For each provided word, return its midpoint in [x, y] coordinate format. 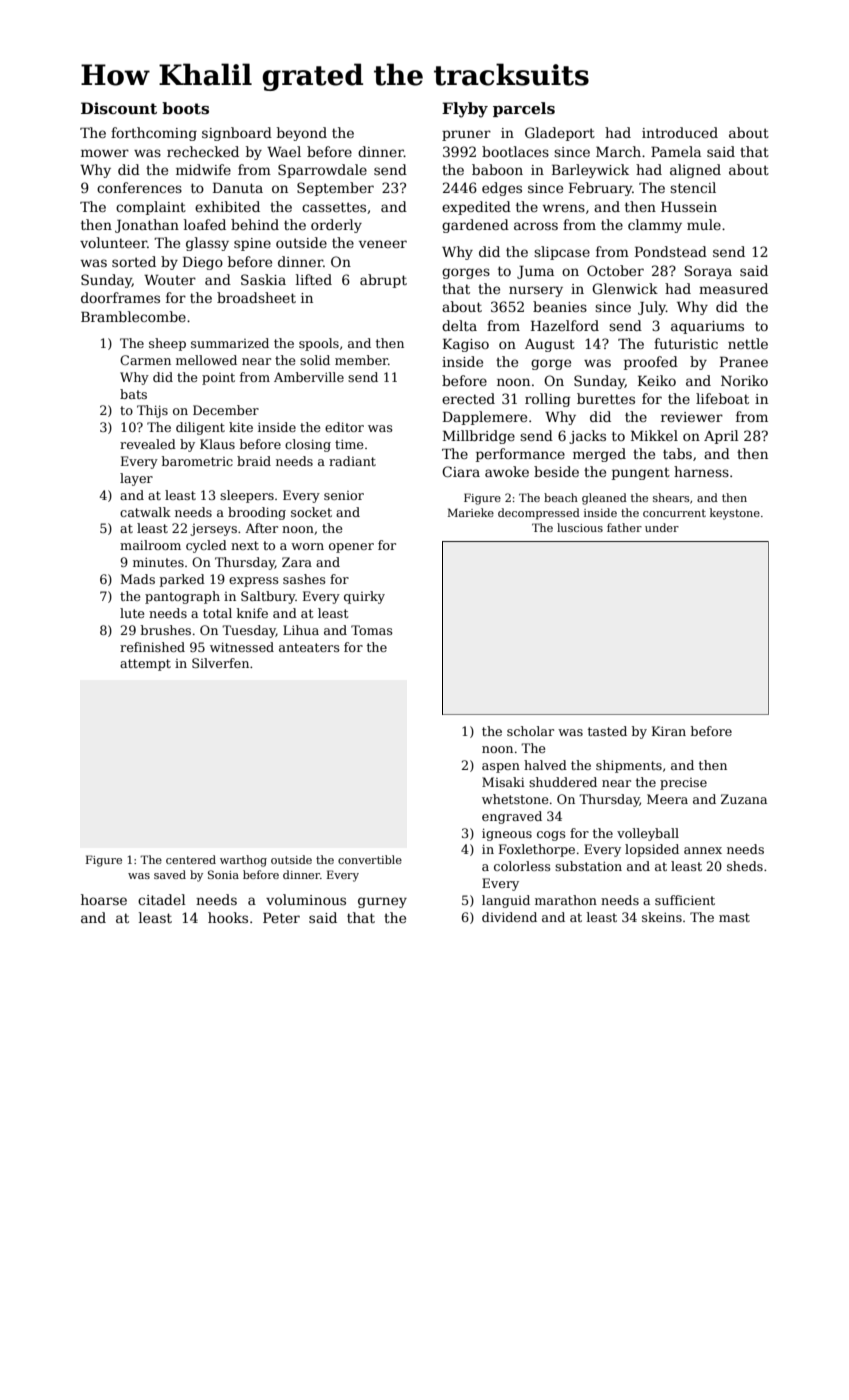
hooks [228, 917]
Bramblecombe [133, 316]
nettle [748, 343]
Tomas [372, 630]
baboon [497, 169]
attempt [145, 665]
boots [185, 108]
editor [344, 427]
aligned [695, 171]
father [624, 527]
